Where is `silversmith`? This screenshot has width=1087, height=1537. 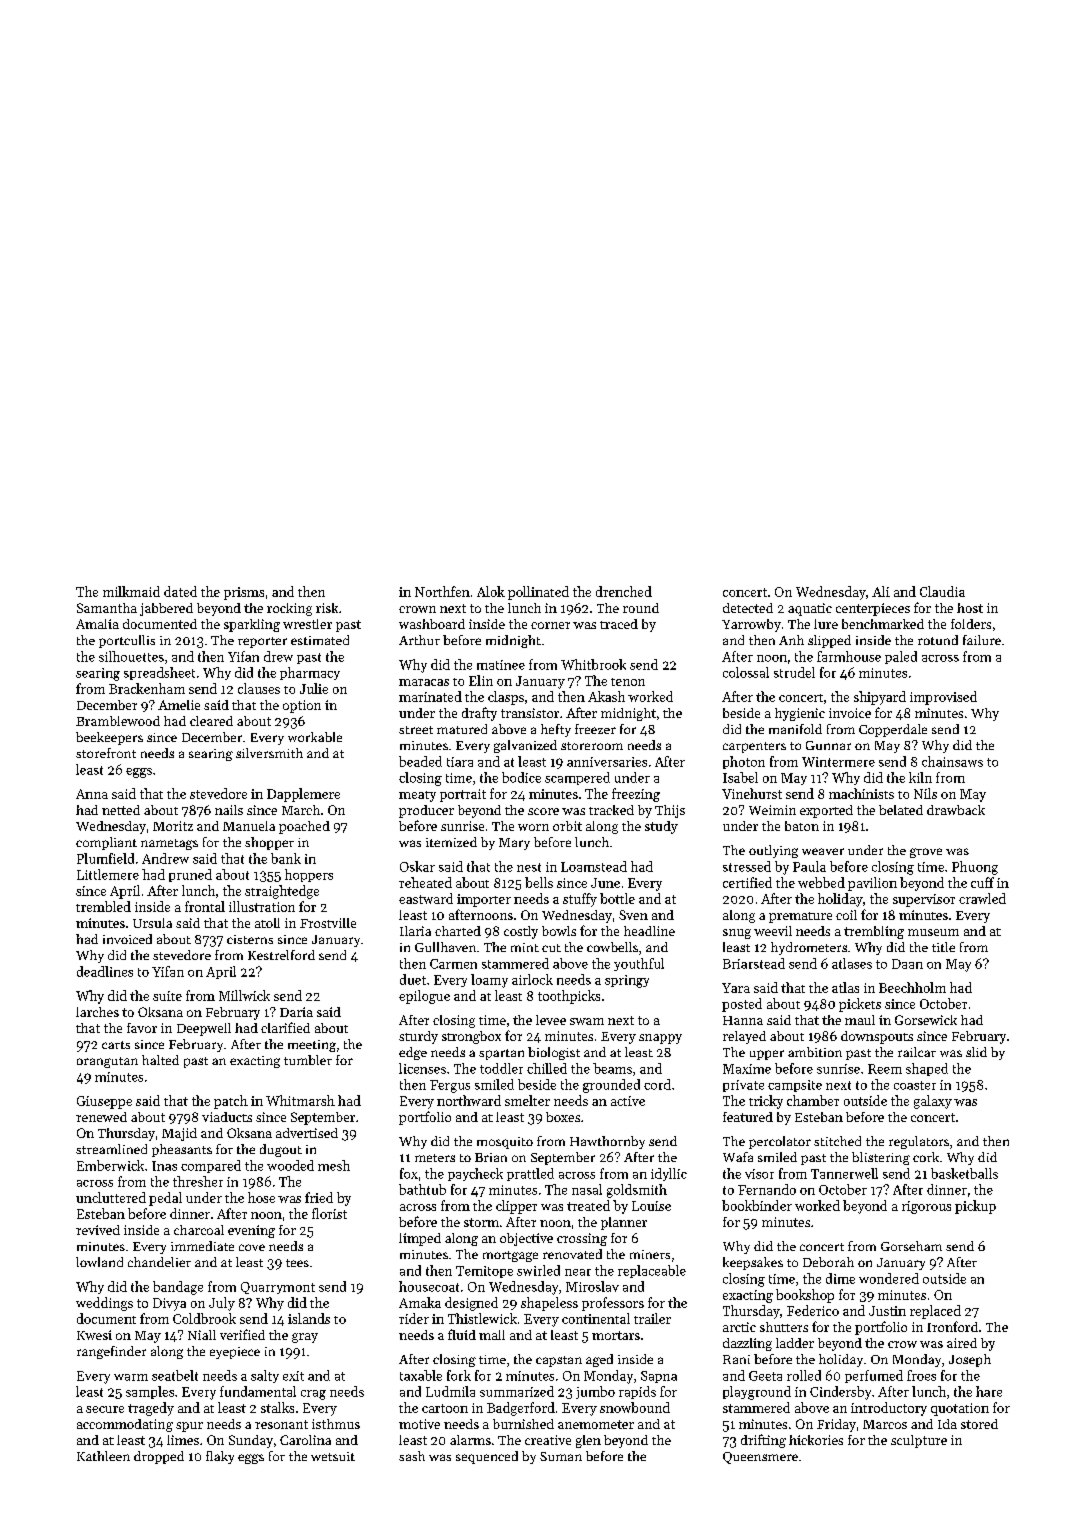 silversmith is located at coordinates (269, 753).
